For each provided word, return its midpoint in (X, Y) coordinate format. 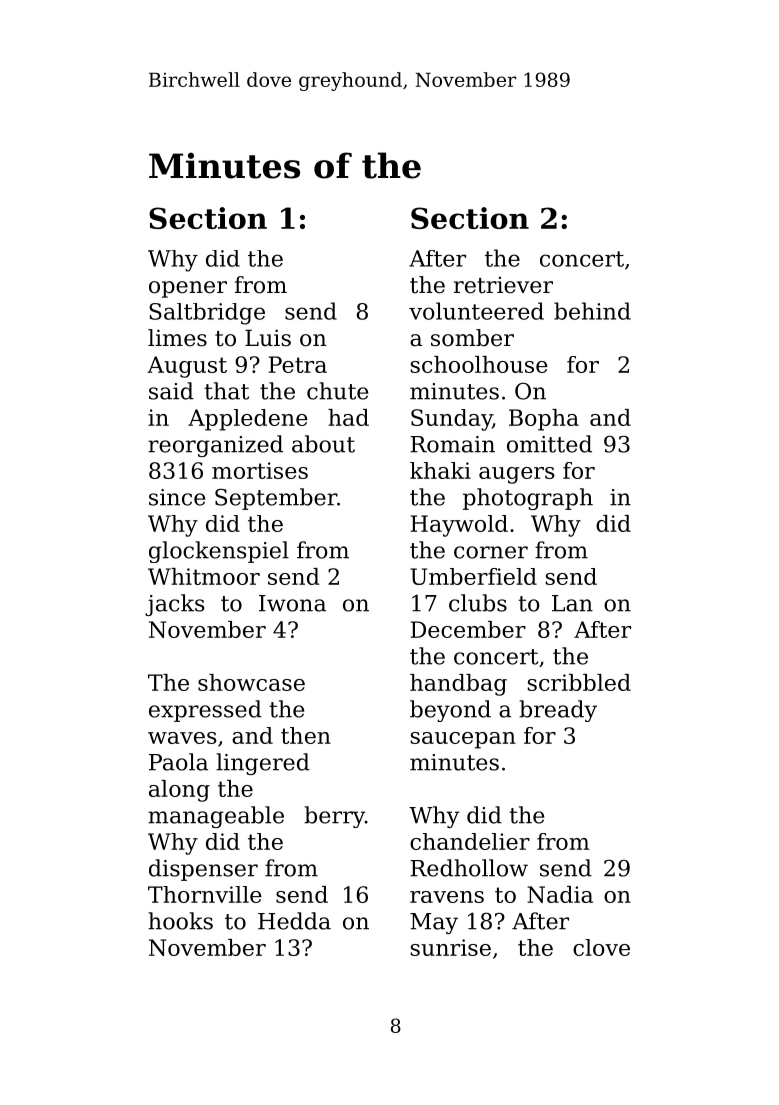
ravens (447, 897)
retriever (503, 285)
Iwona (292, 603)
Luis (268, 338)
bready (558, 711)
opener (188, 289)
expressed (205, 711)
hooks (180, 921)
